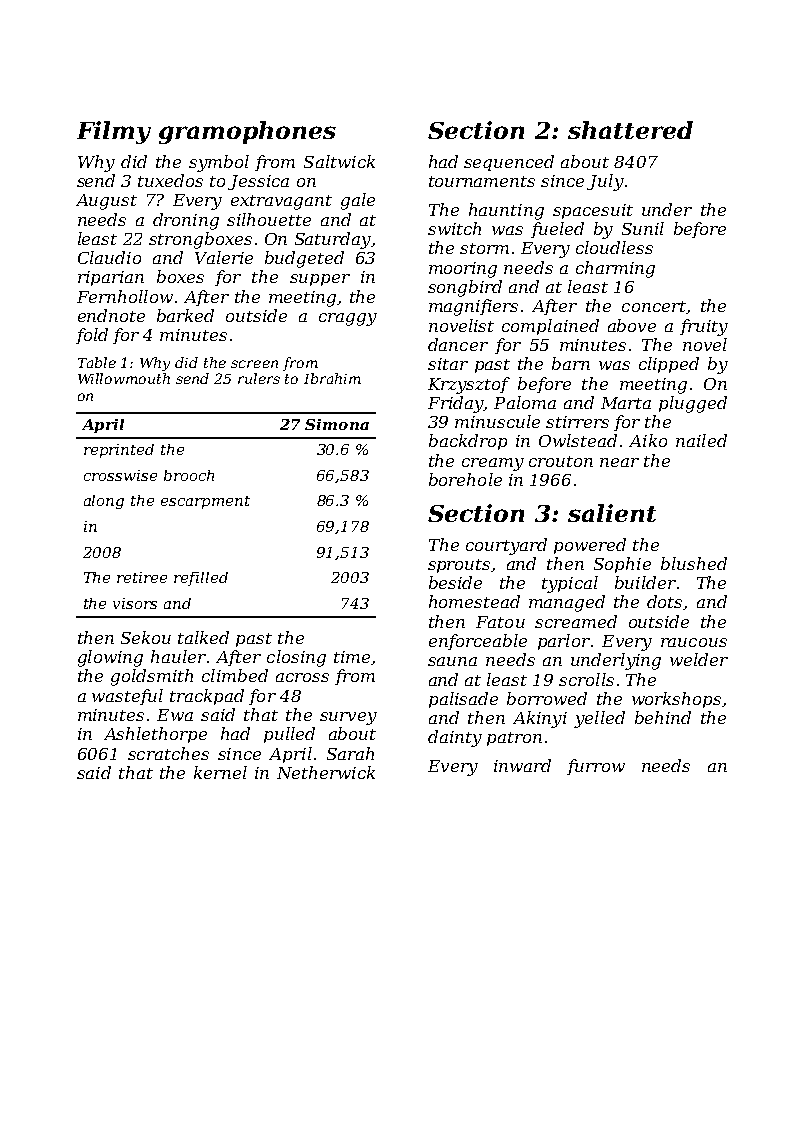 This screenshot has height=1141, width=804. Describe the element at coordinates (704, 327) in the screenshot. I see `fruity` at that location.
